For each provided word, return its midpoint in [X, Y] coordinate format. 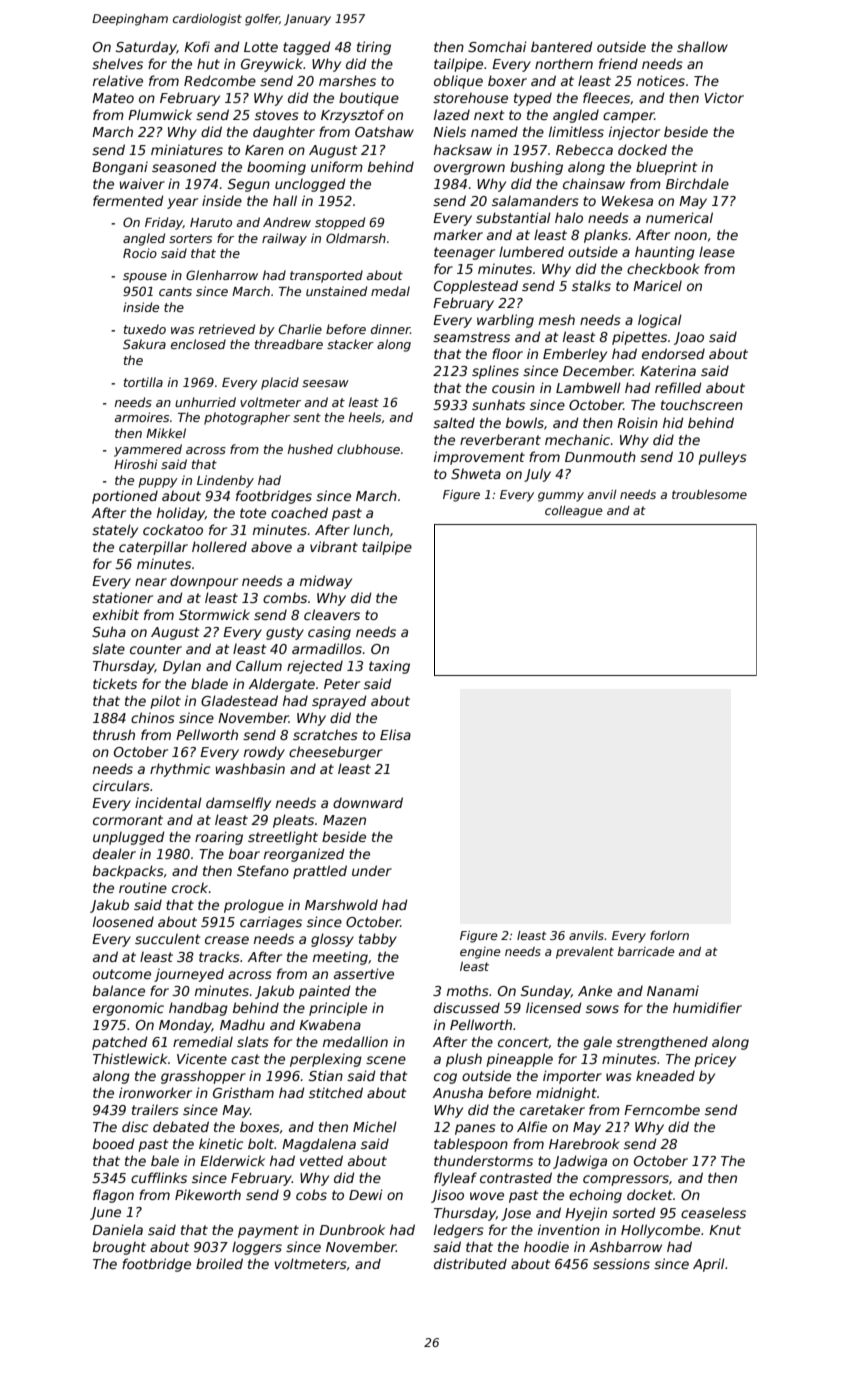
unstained [336, 291]
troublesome [709, 494]
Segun [249, 185]
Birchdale [697, 183]
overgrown [469, 169]
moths [468, 990]
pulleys [722, 458]
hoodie [546, 1246]
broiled [219, 1263]
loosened [123, 921]
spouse [145, 278]
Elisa [395, 734]
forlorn [669, 935]
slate [108, 648]
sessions [621, 1263]
